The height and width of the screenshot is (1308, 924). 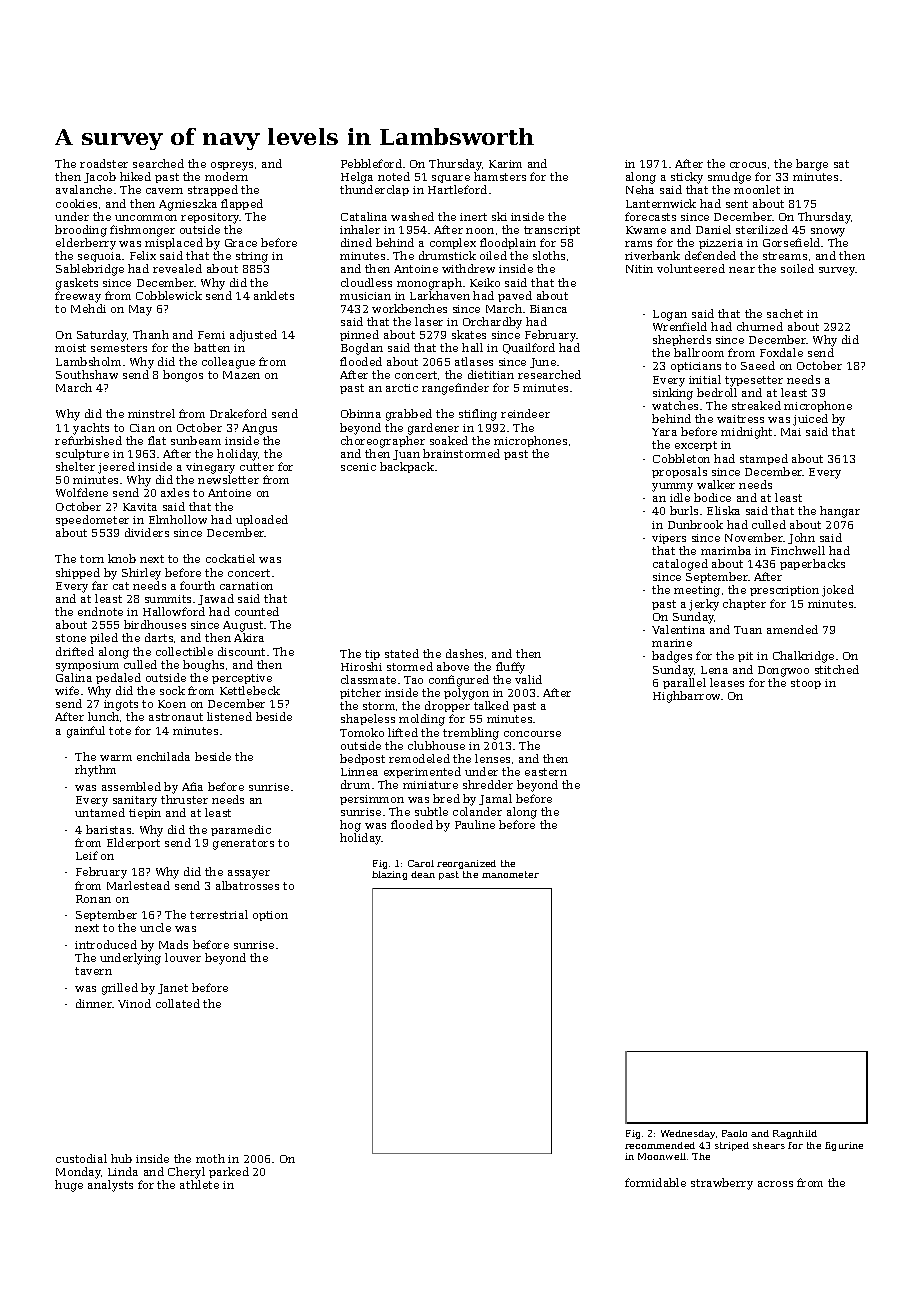 I want to click on boughs, so click(x=203, y=666).
